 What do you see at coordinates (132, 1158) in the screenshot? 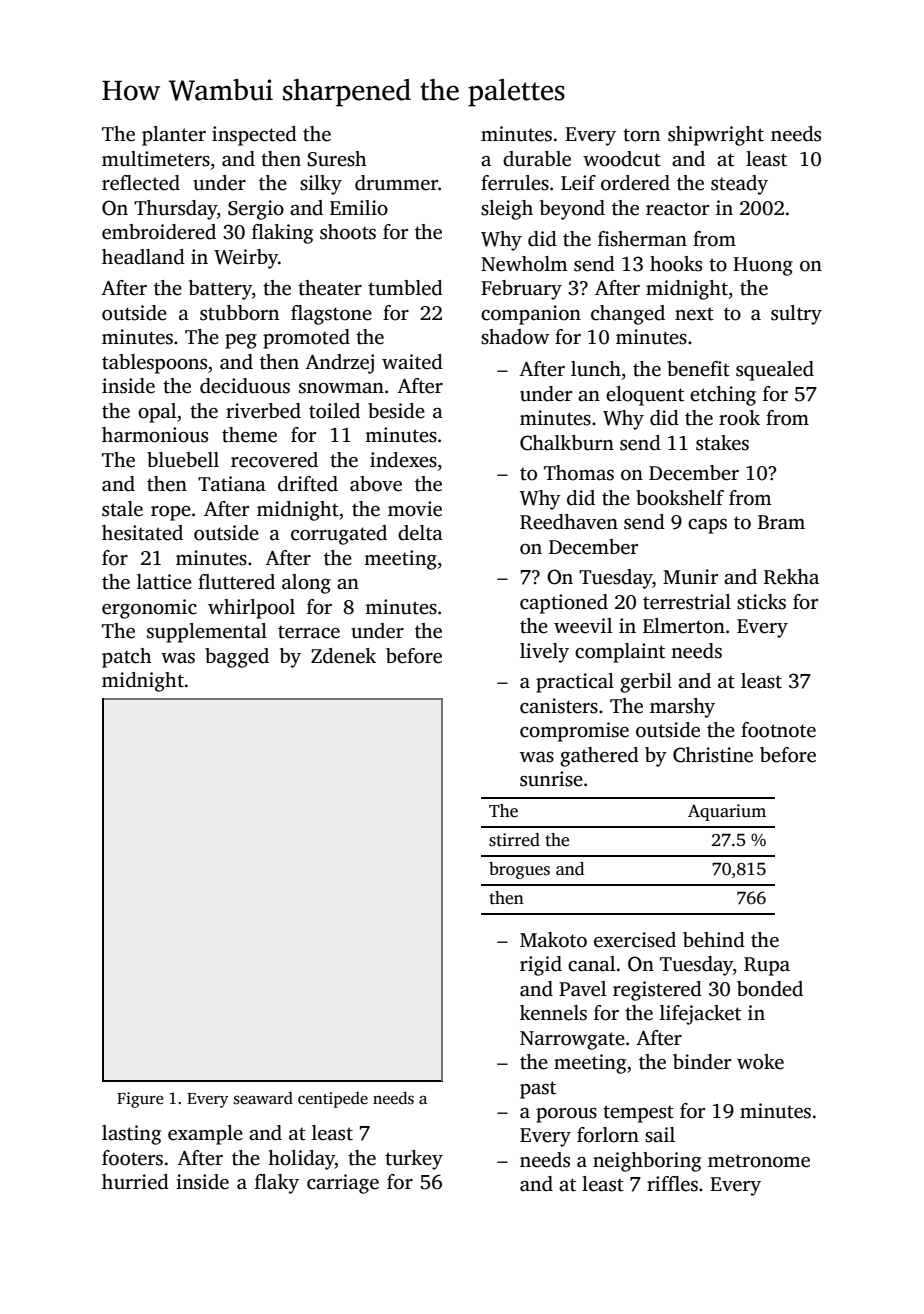
I see `footers` at bounding box center [132, 1158].
